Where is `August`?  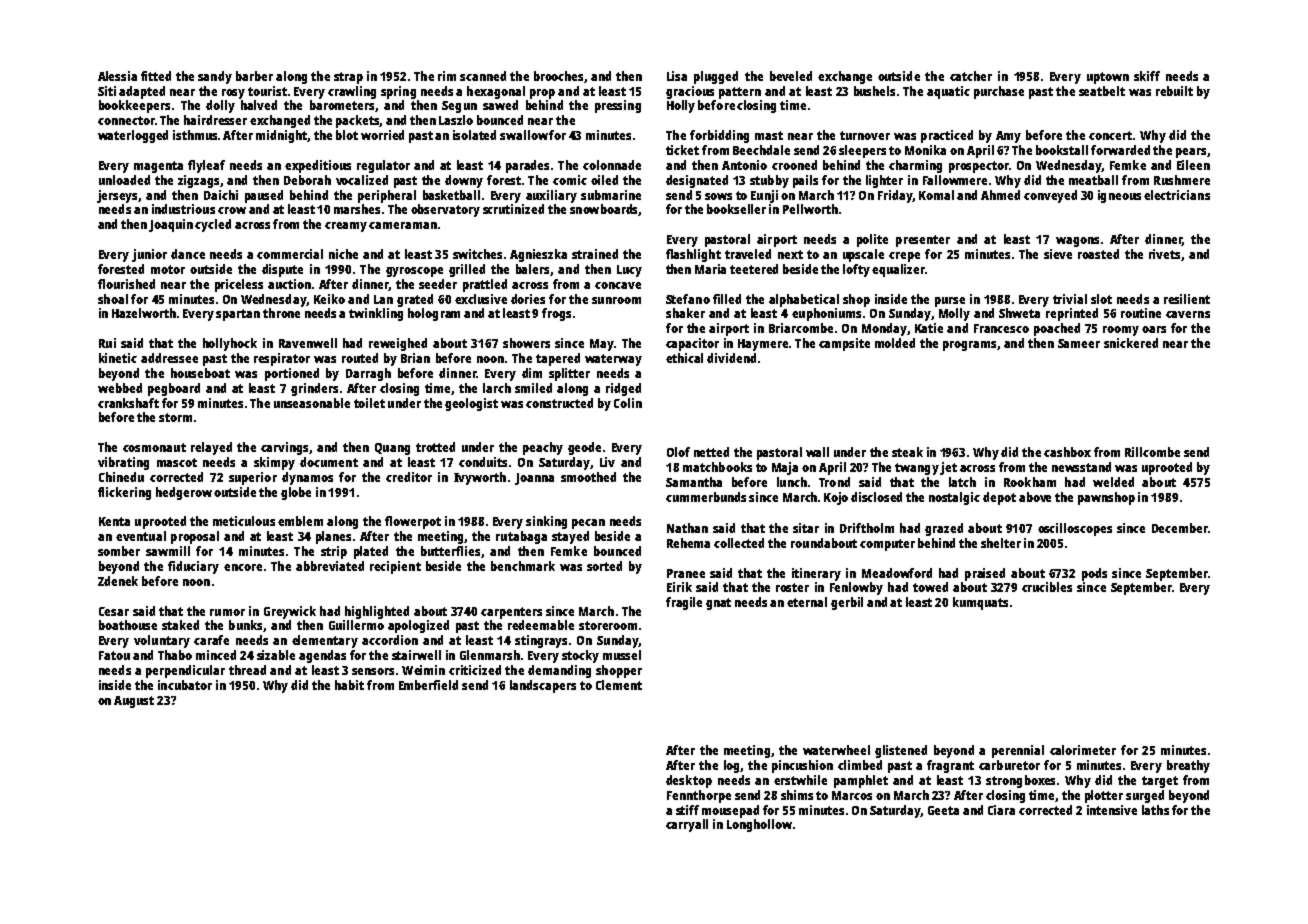 August is located at coordinates (134, 702).
